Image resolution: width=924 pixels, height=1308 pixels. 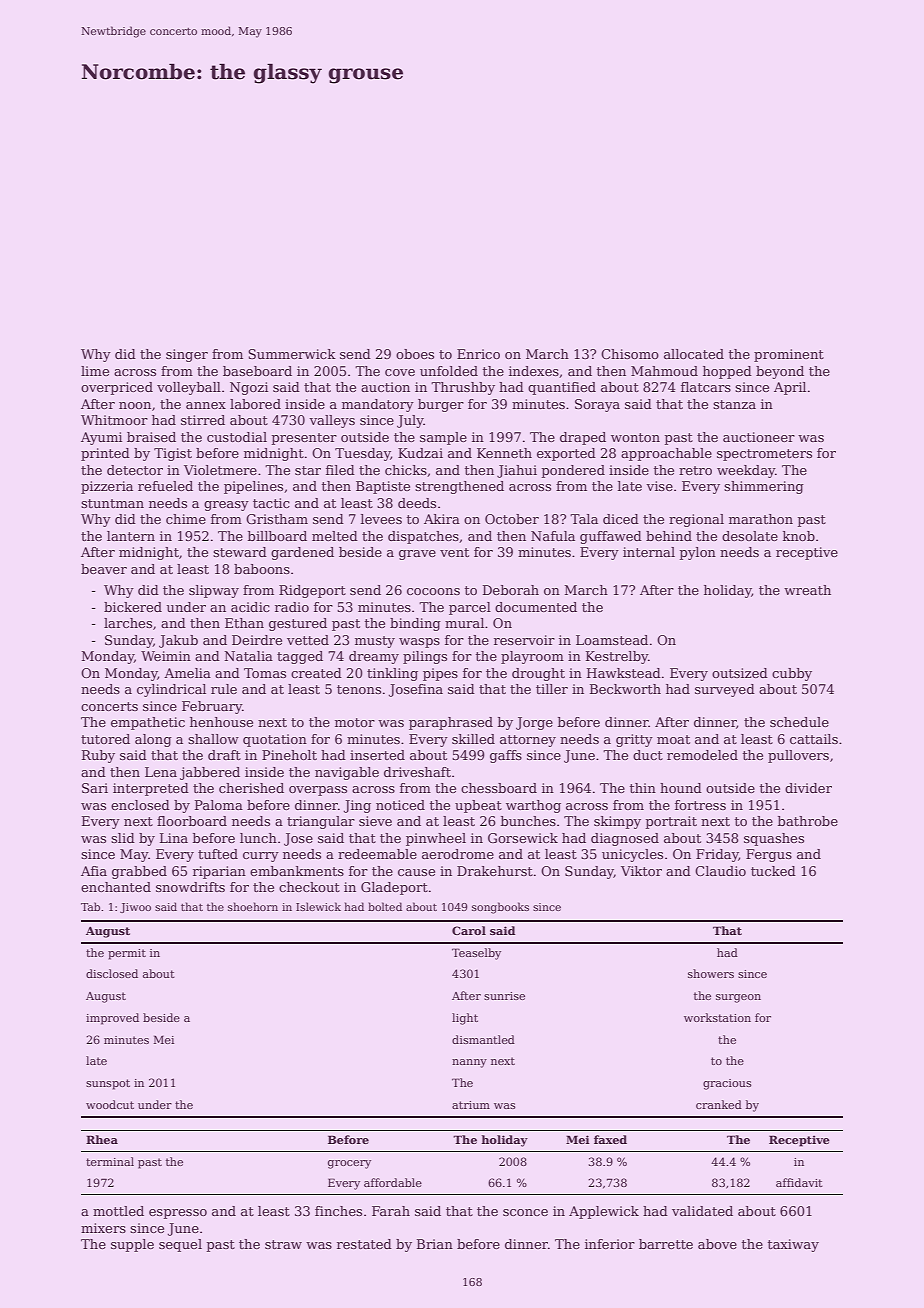 What do you see at coordinates (698, 553) in the page?
I see `pylon` at bounding box center [698, 553].
